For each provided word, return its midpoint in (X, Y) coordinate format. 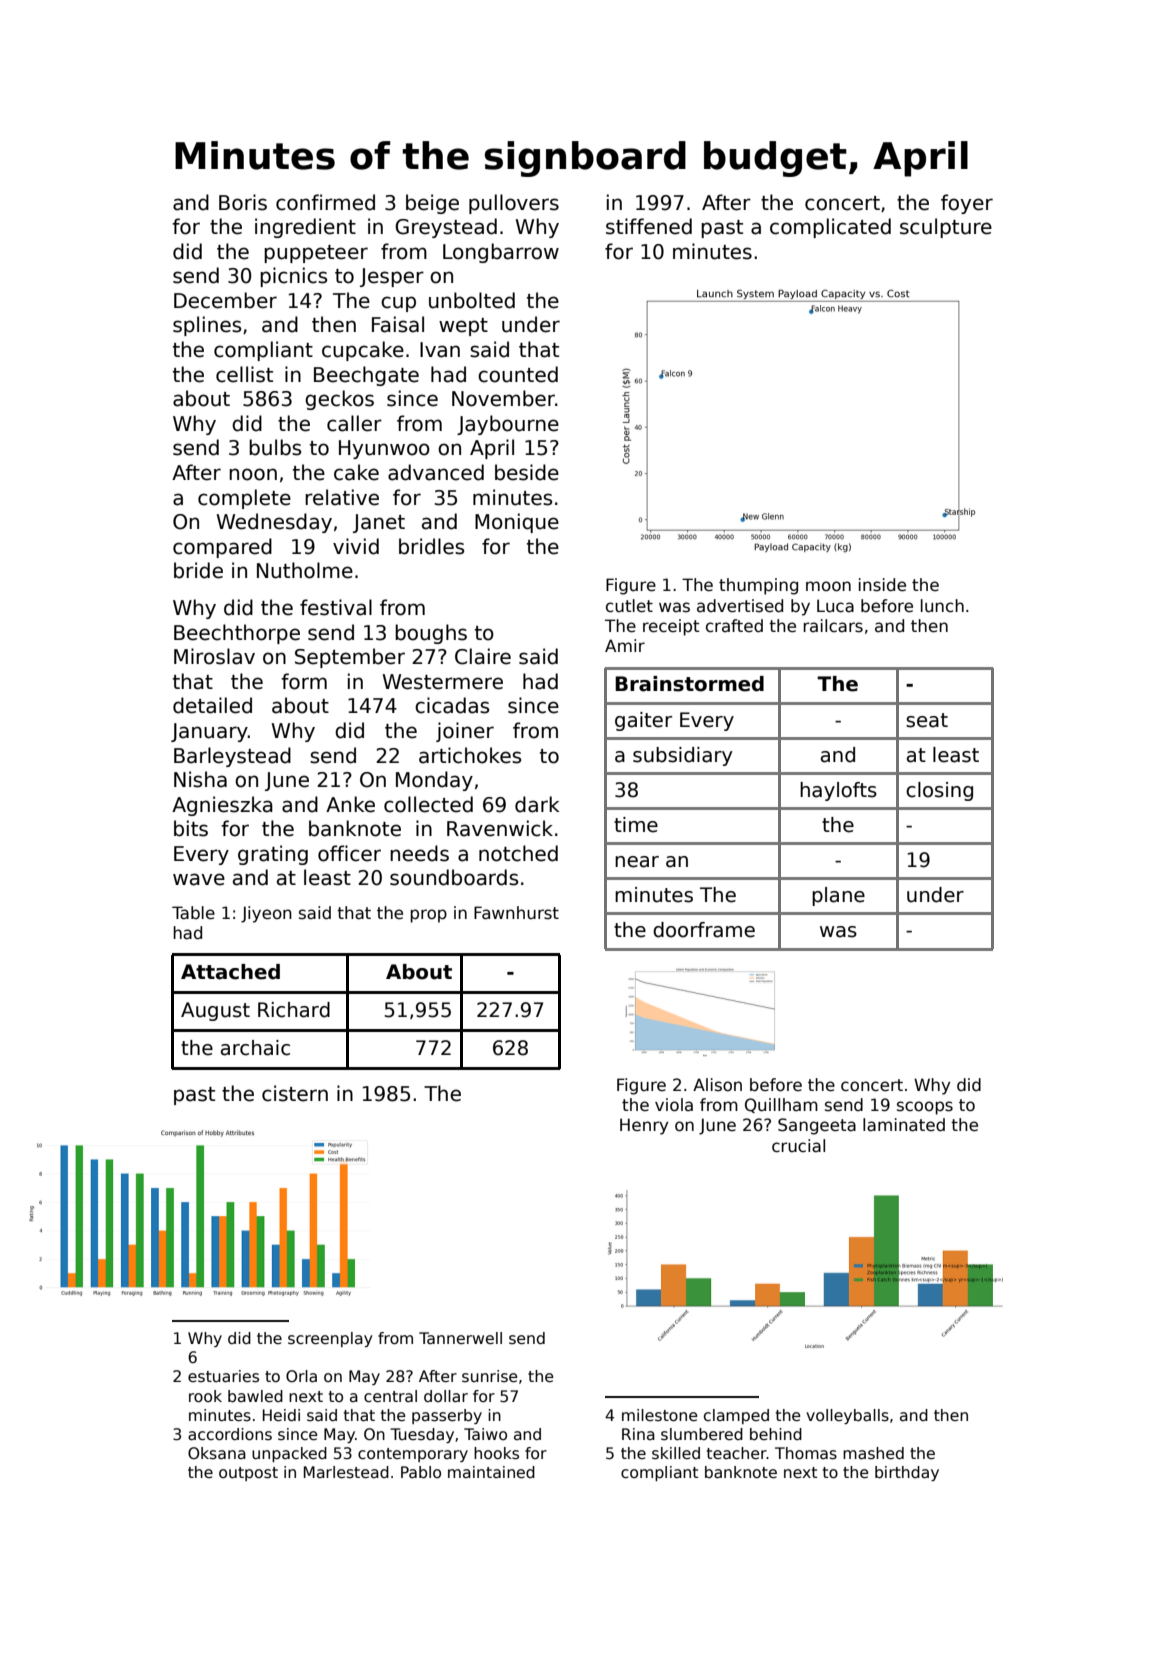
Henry (644, 1126)
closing (939, 791)
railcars (833, 626)
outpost (248, 1474)
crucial (798, 1146)
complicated (830, 228)
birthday (907, 1473)
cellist (244, 374)
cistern (295, 1093)
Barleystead (232, 757)
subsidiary (683, 756)
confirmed (325, 202)
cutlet (629, 606)
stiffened (649, 226)
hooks (496, 1453)
